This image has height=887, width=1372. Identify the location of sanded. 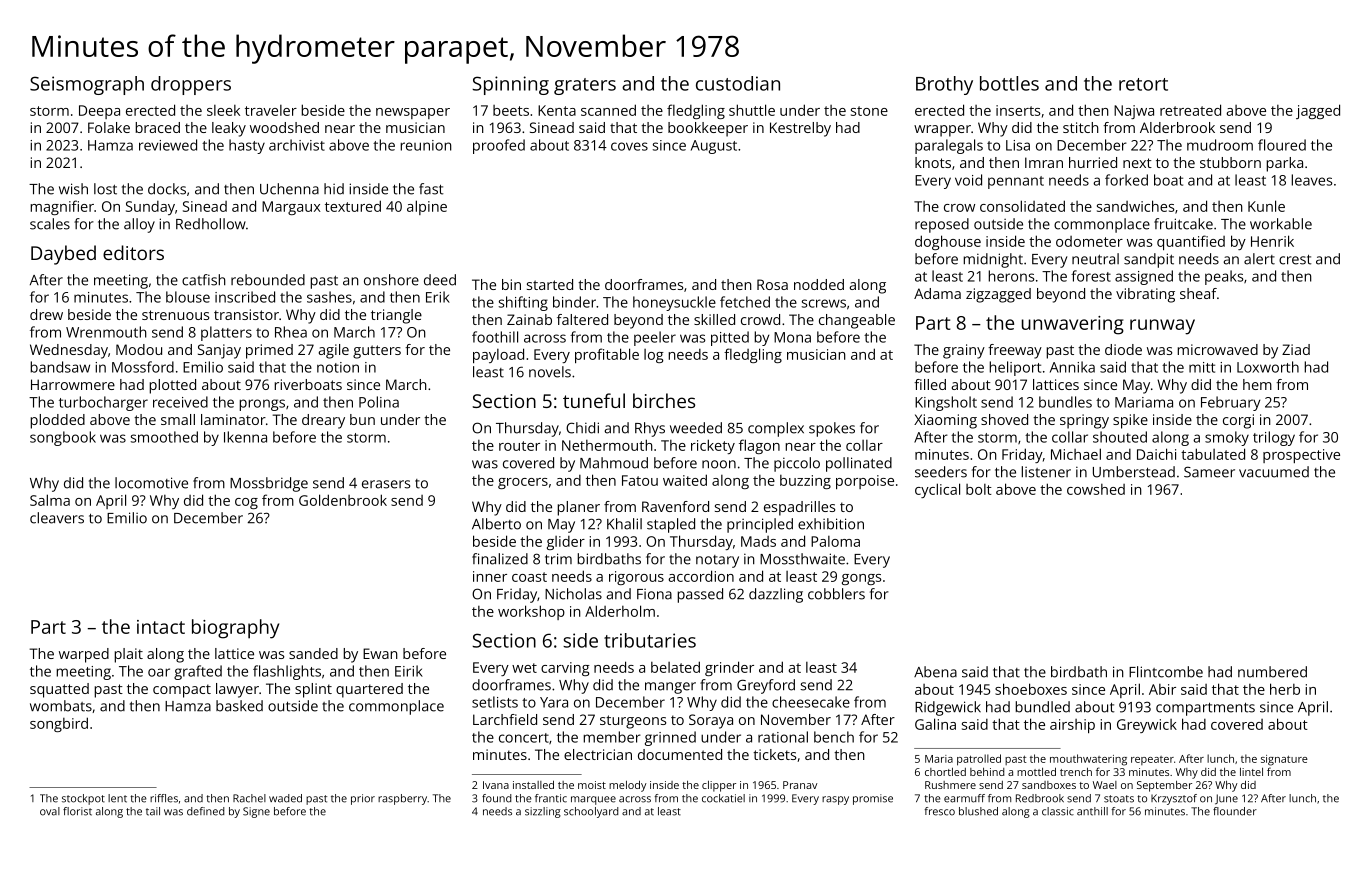
(313, 653).
